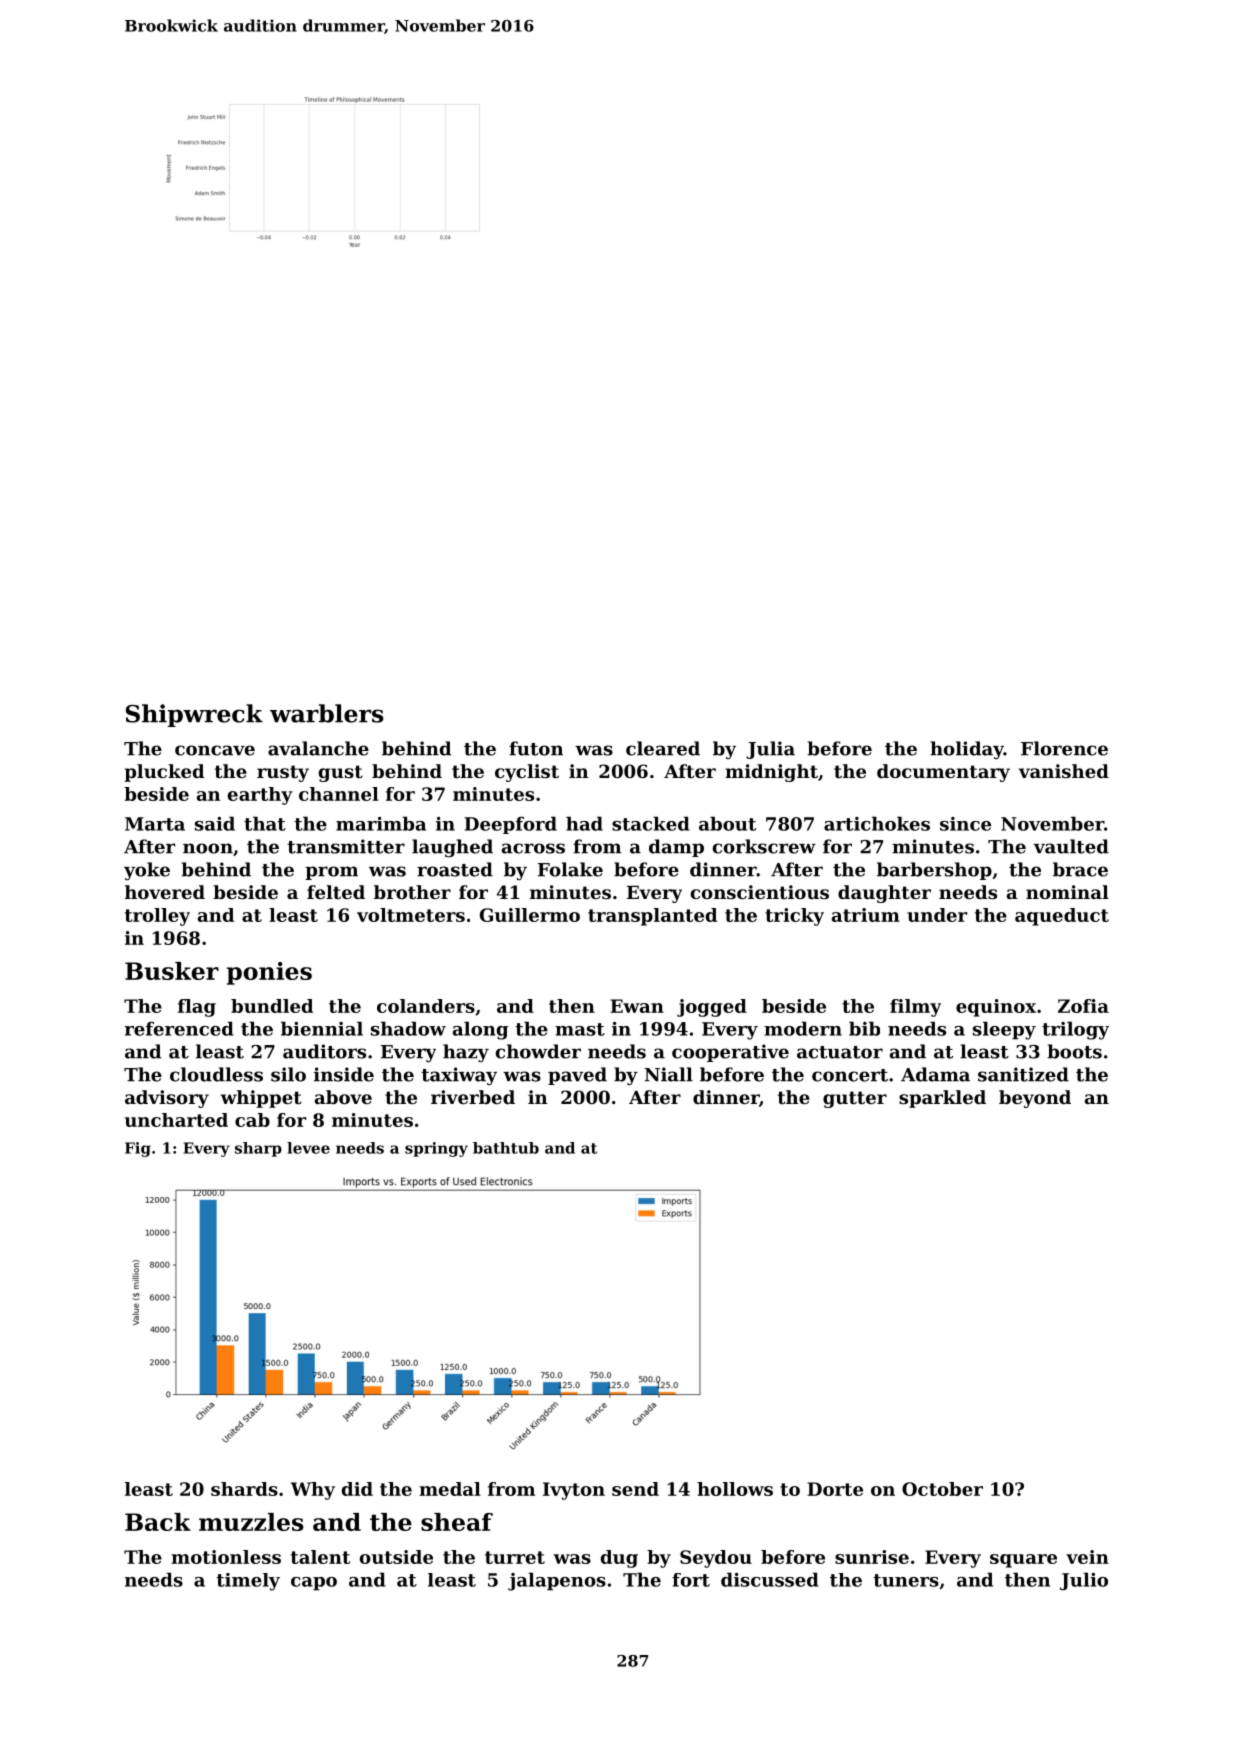  Describe the element at coordinates (327, 713) in the image. I see `warblers` at that location.
